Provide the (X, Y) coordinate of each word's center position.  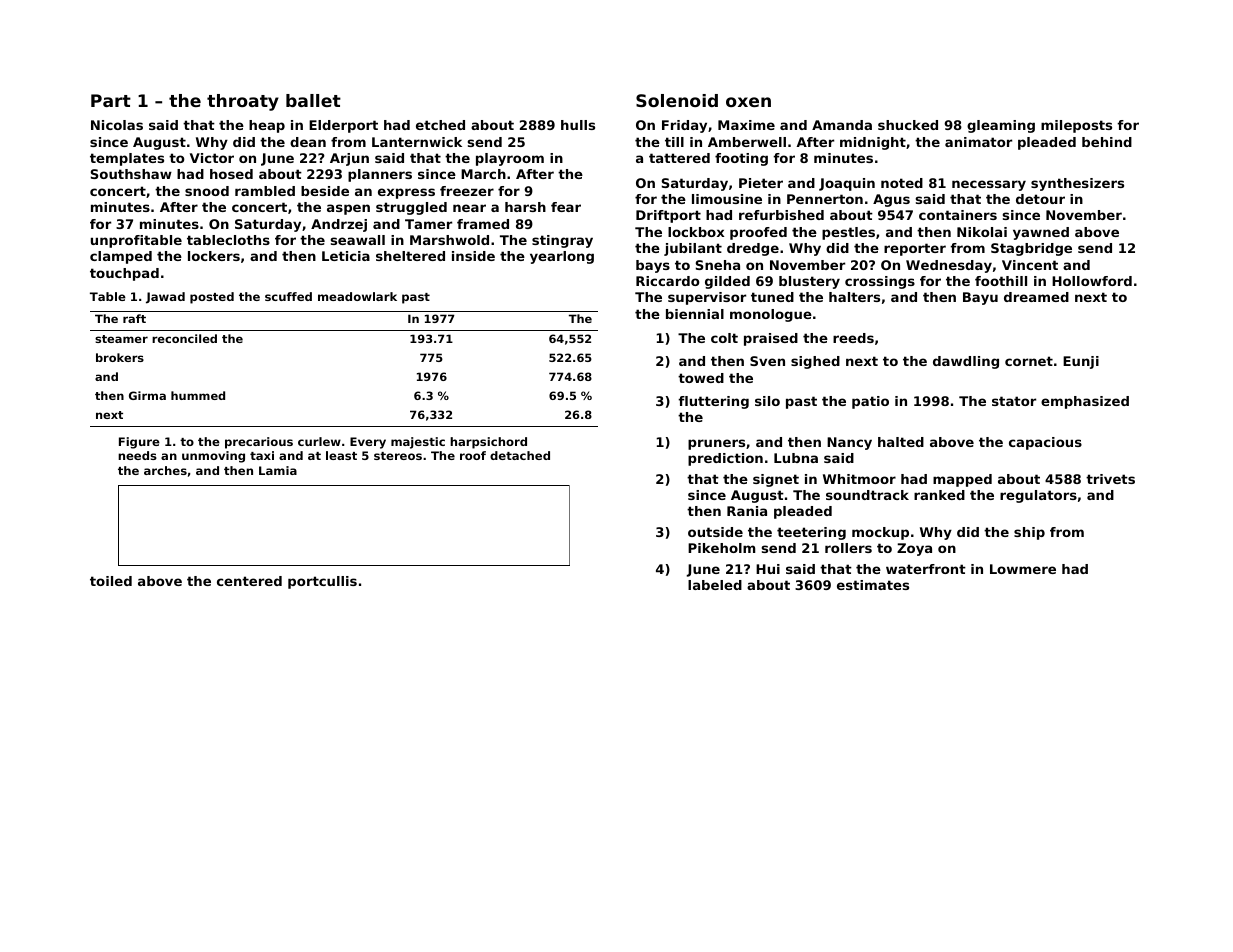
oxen (748, 102)
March (483, 174)
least (341, 455)
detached (520, 455)
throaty (243, 102)
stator (1014, 401)
